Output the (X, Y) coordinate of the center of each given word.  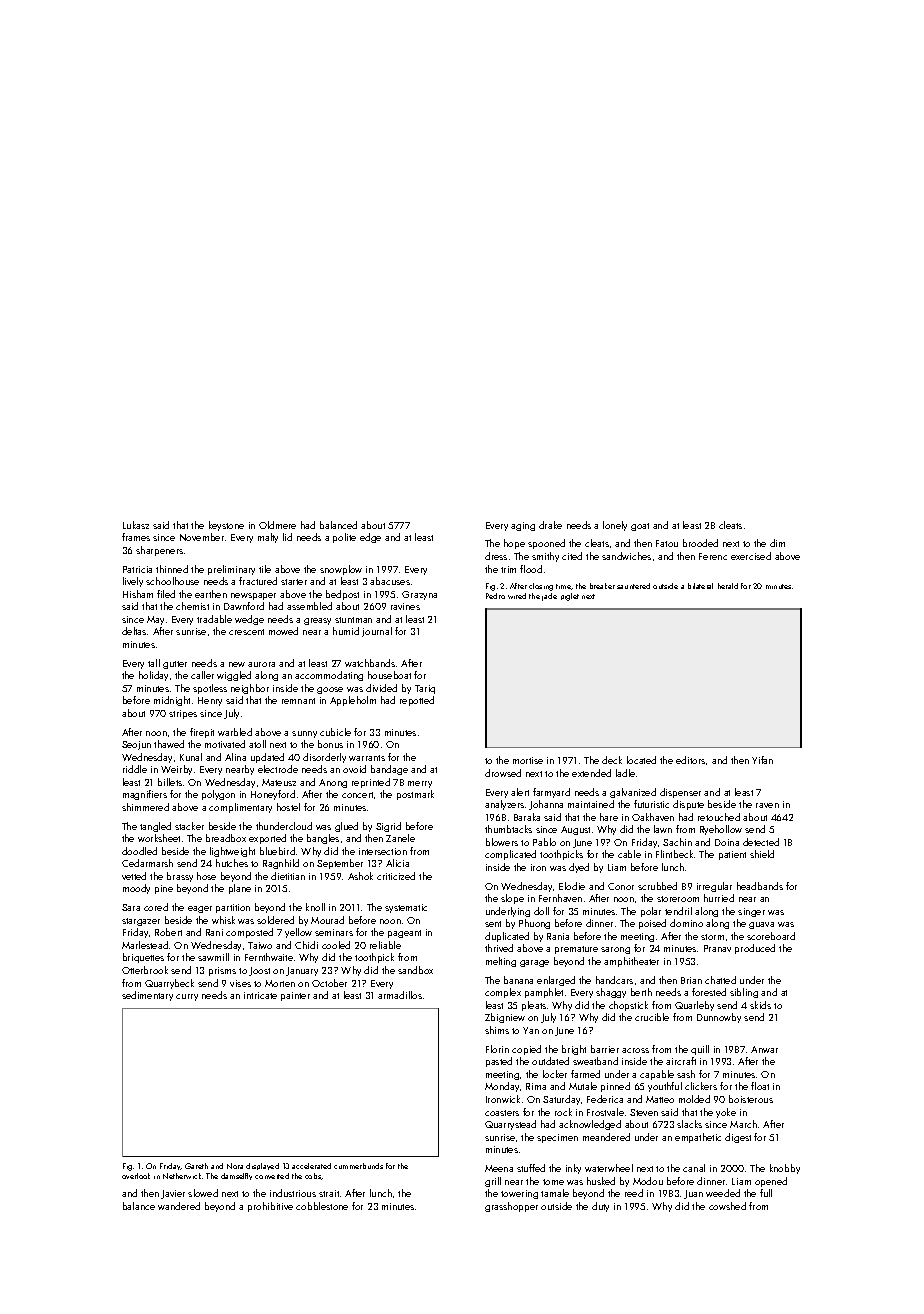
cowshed (727, 1206)
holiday (153, 676)
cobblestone (322, 1206)
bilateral (700, 586)
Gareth (196, 1166)
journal (377, 632)
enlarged (556, 981)
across (635, 1050)
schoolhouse (172, 581)
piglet (570, 597)
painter (295, 996)
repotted (417, 701)
